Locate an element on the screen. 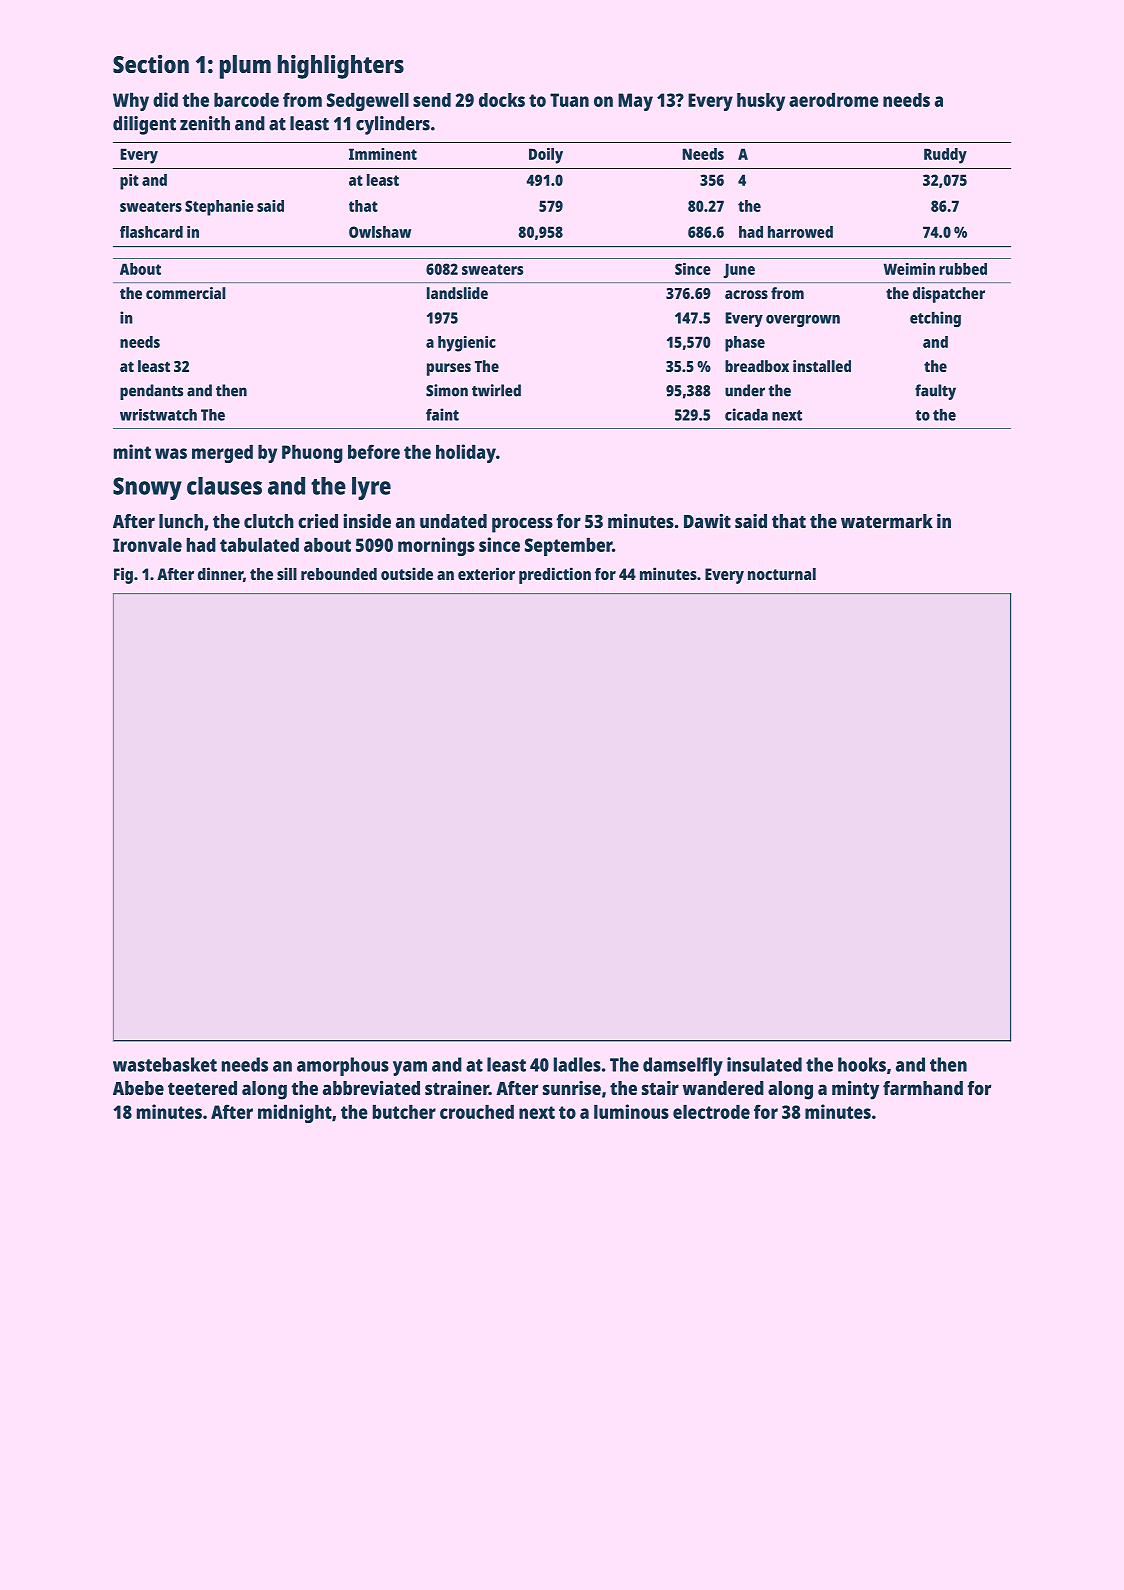 This screenshot has height=1590, width=1124. mornings is located at coordinates (436, 546).
